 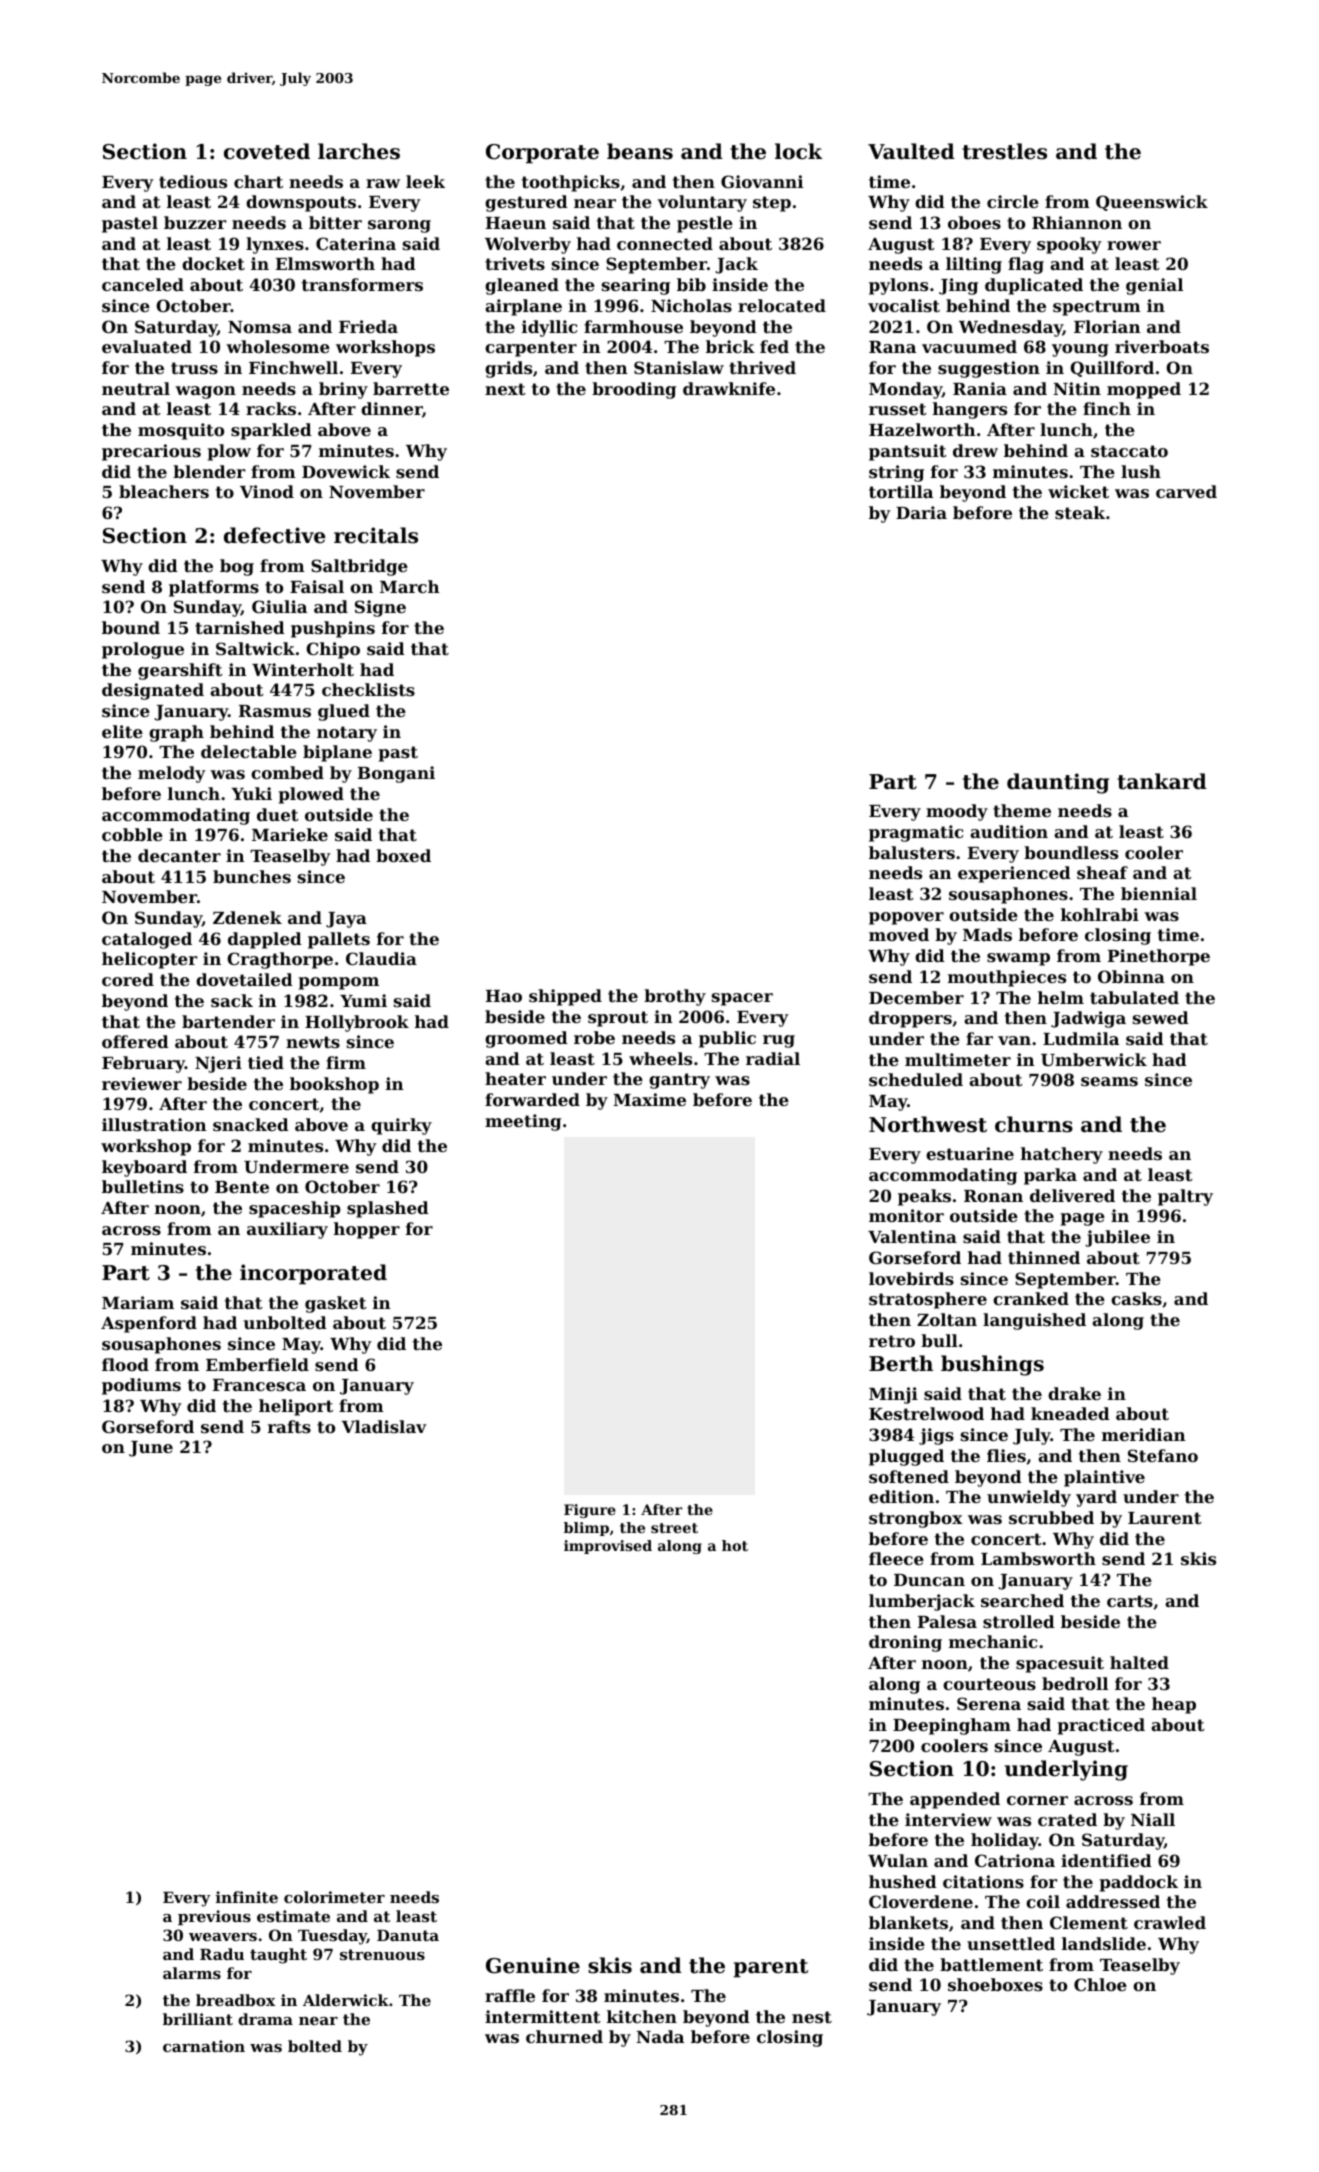 What do you see at coordinates (1072, 1195) in the image?
I see `delivered` at bounding box center [1072, 1195].
